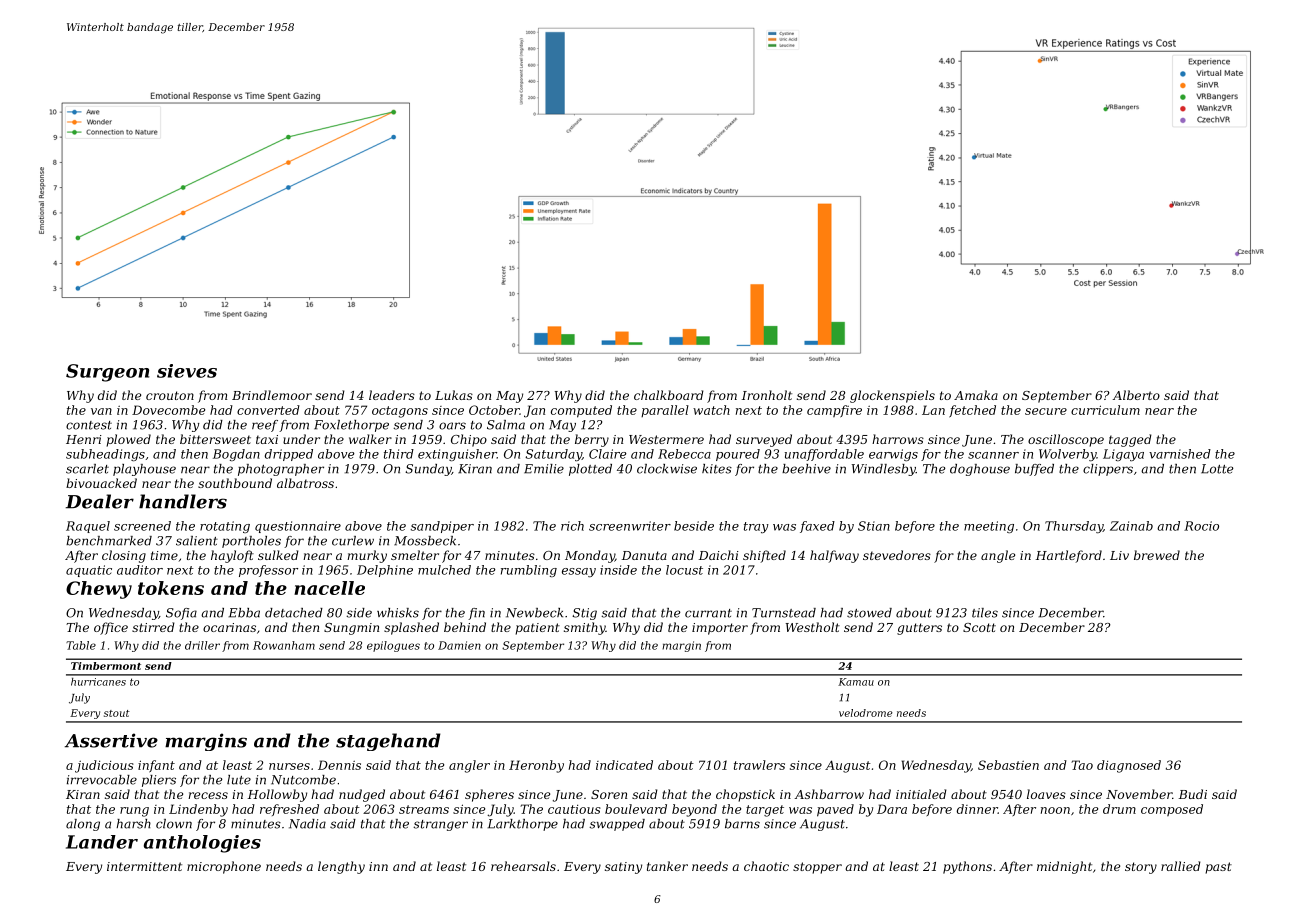 The width and height of the screenshot is (1308, 924). I want to click on albatross, so click(305, 483).
